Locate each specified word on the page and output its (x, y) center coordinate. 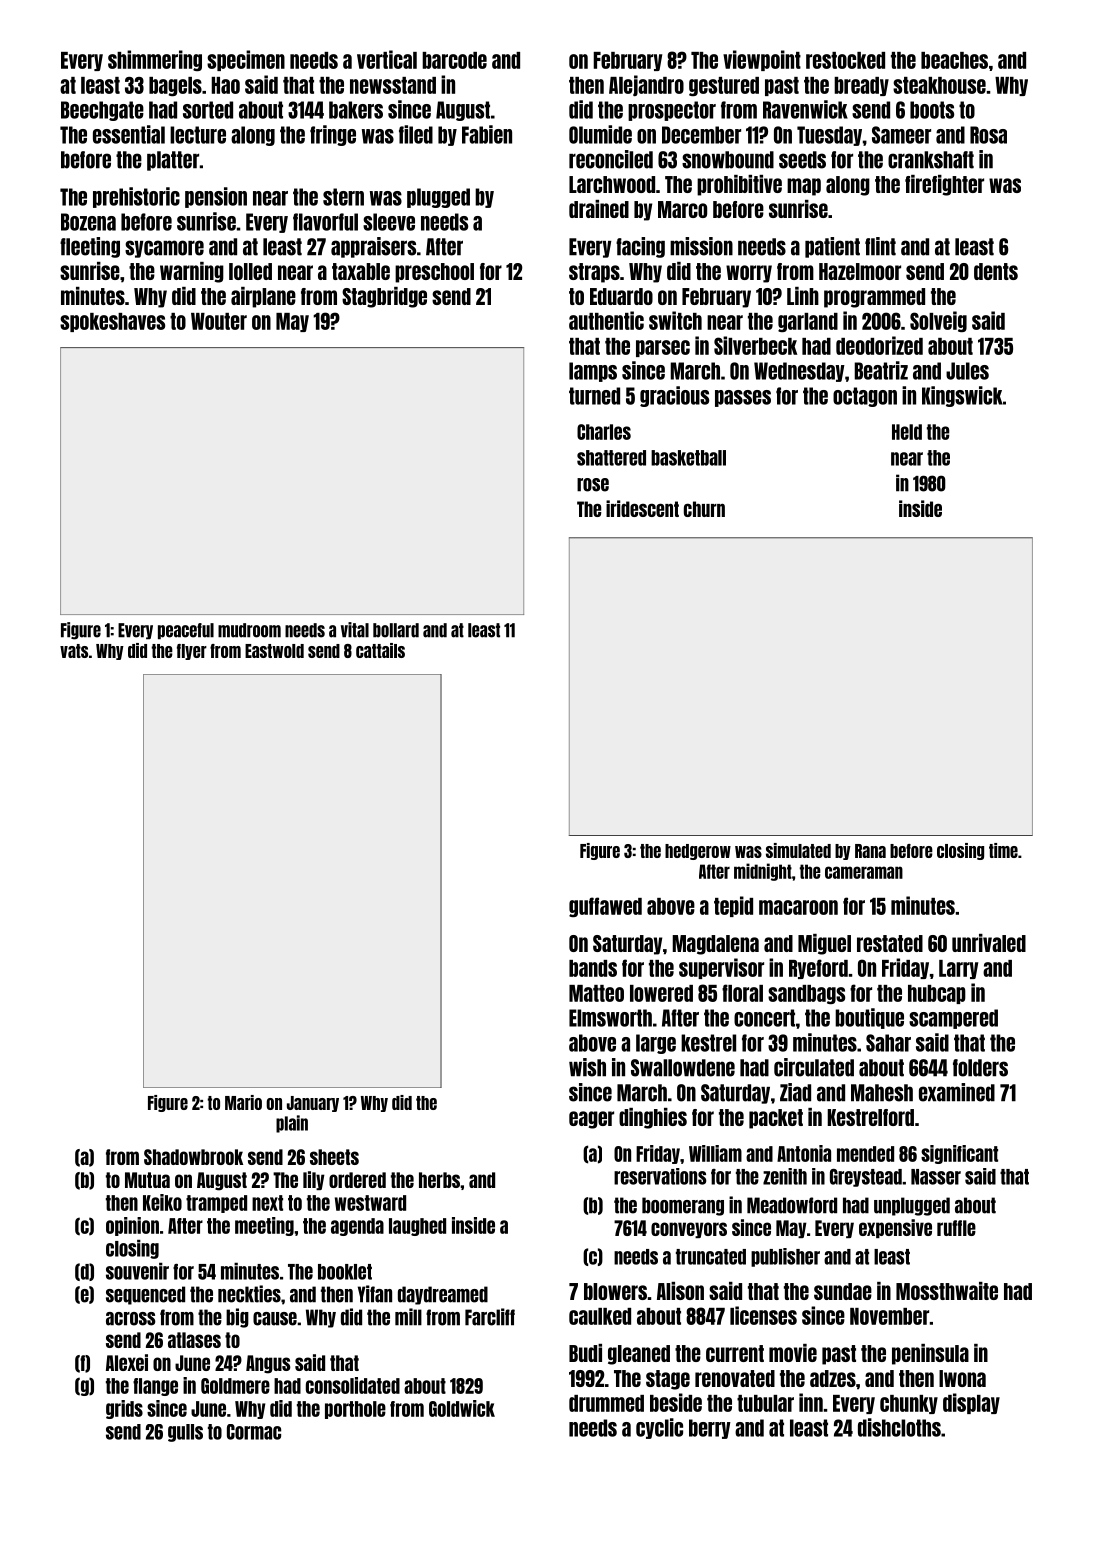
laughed (417, 1227)
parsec (663, 348)
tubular (765, 1403)
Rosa (988, 135)
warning (192, 272)
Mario (243, 1102)
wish (587, 1067)
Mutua (147, 1180)
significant (959, 1154)
